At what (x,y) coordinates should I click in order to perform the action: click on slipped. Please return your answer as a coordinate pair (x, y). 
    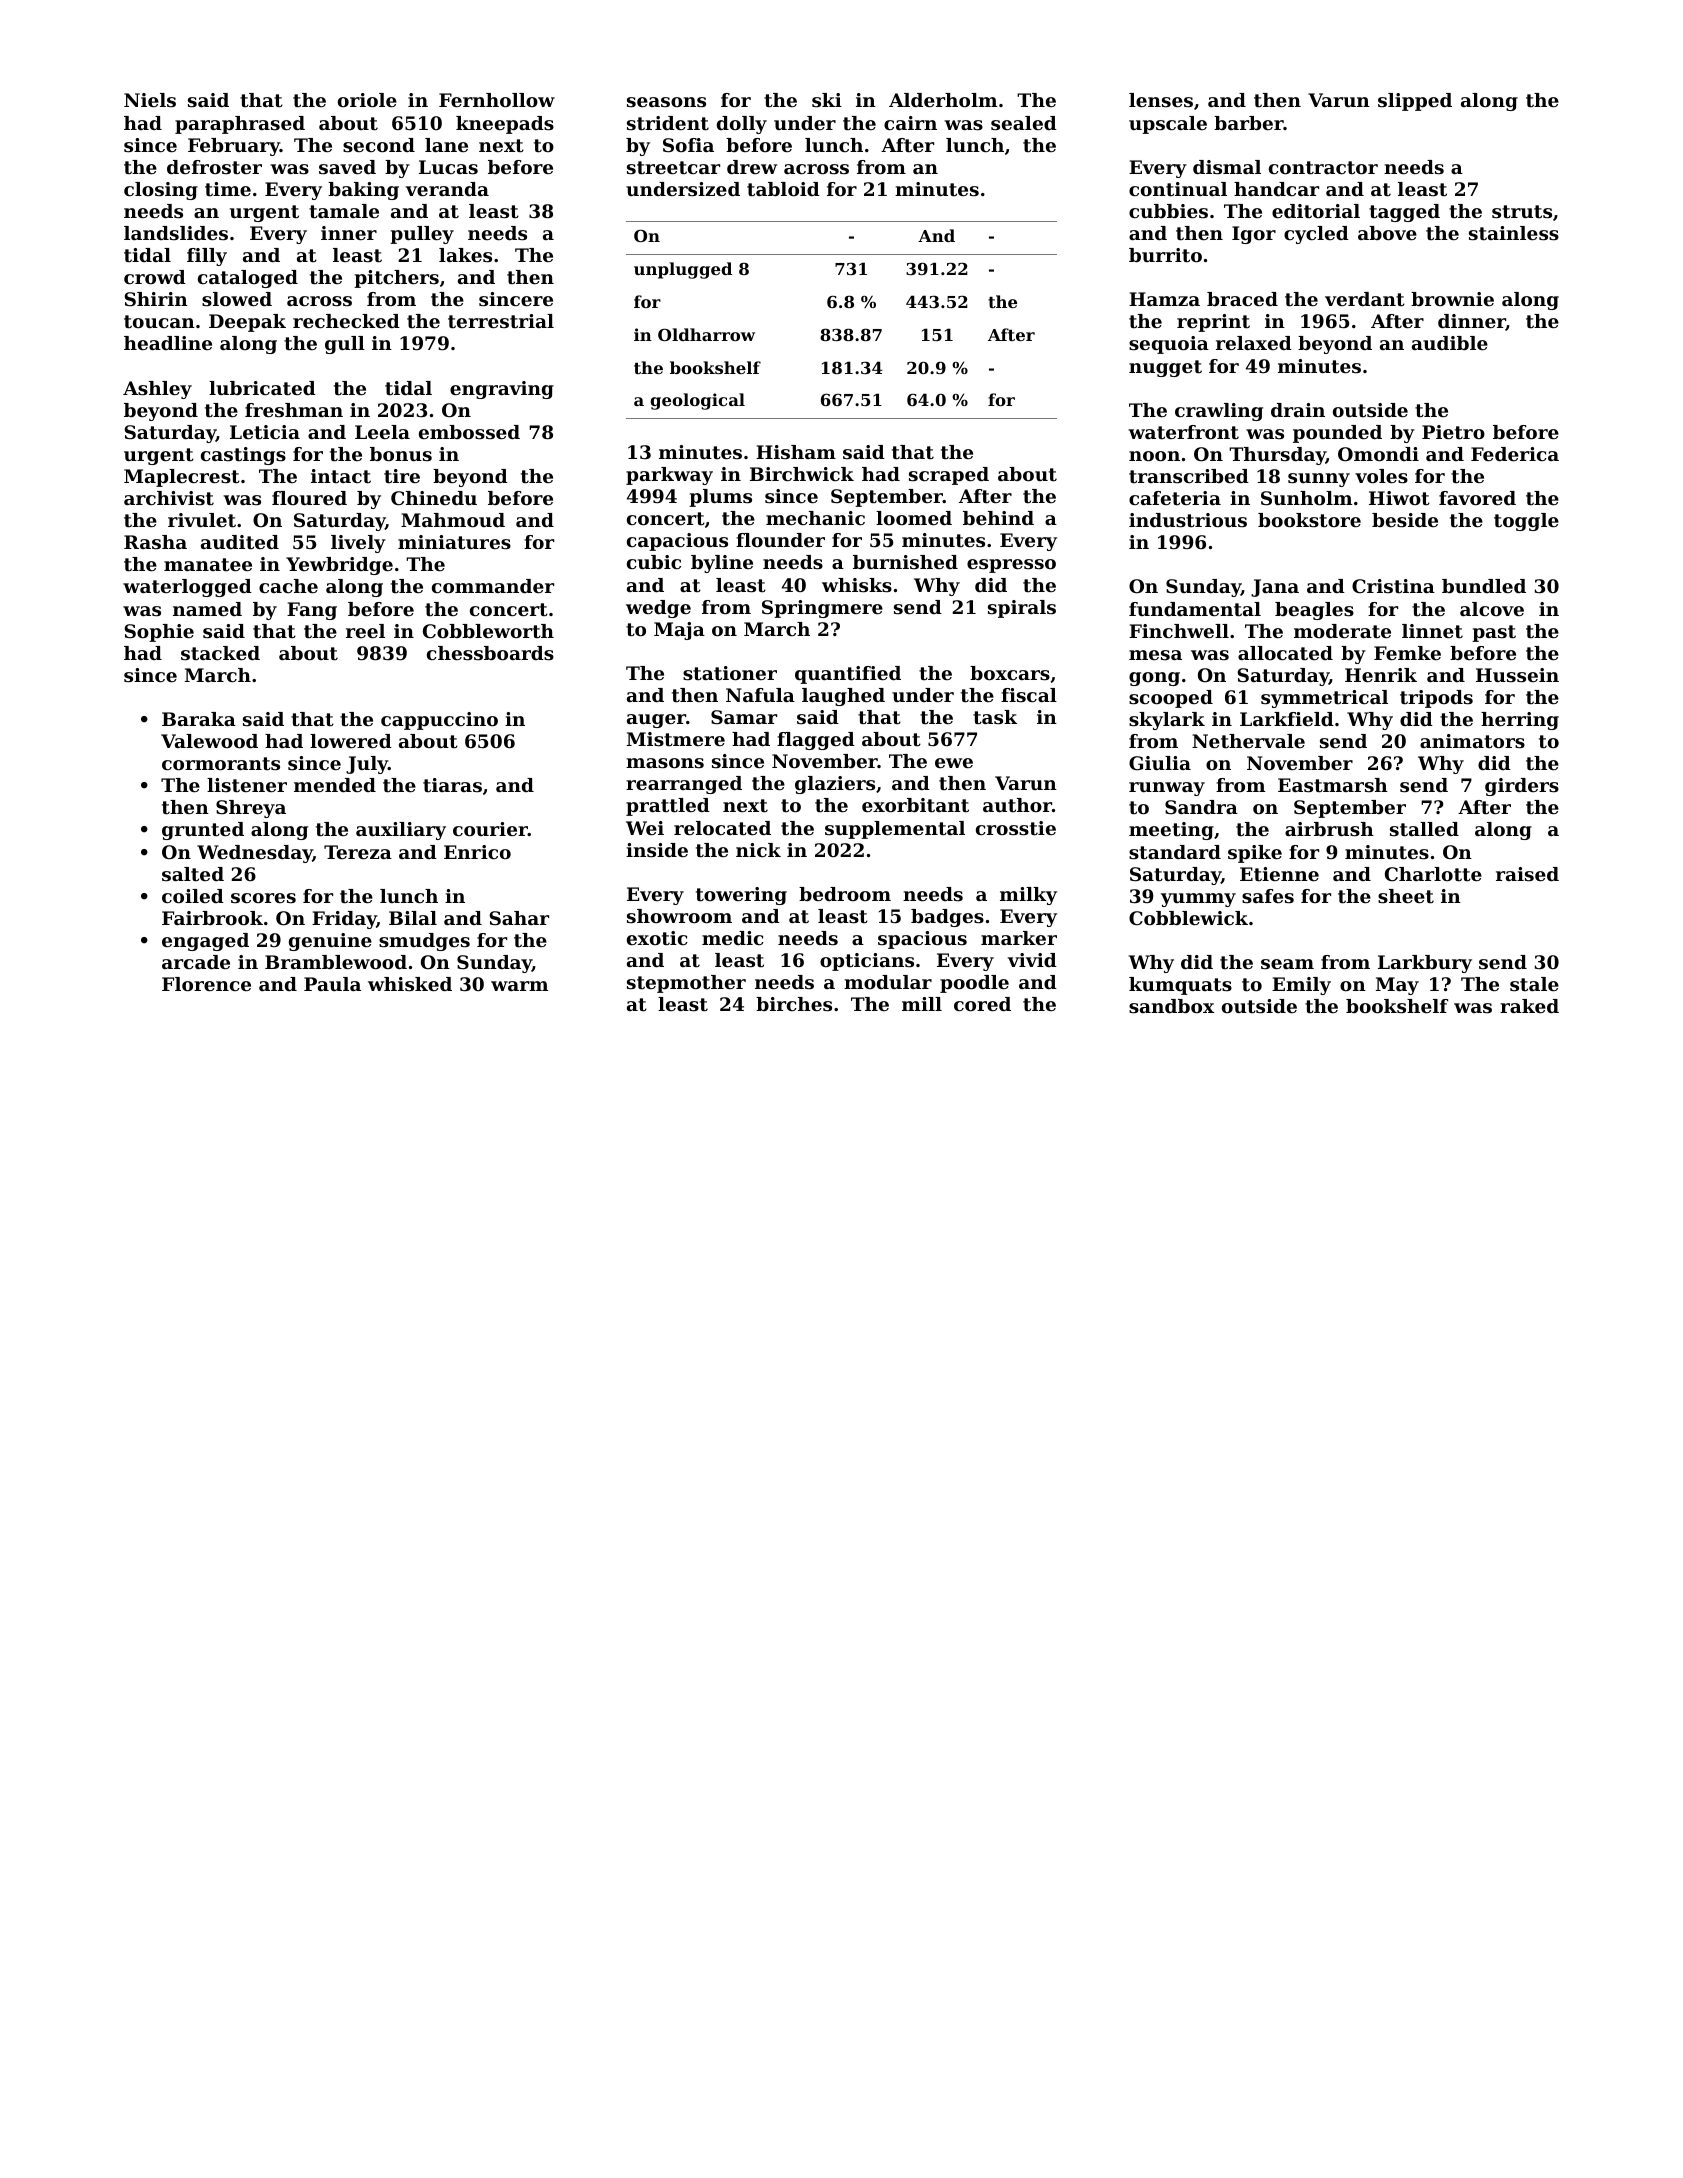
    Looking at the image, I should click on (1415, 102).
